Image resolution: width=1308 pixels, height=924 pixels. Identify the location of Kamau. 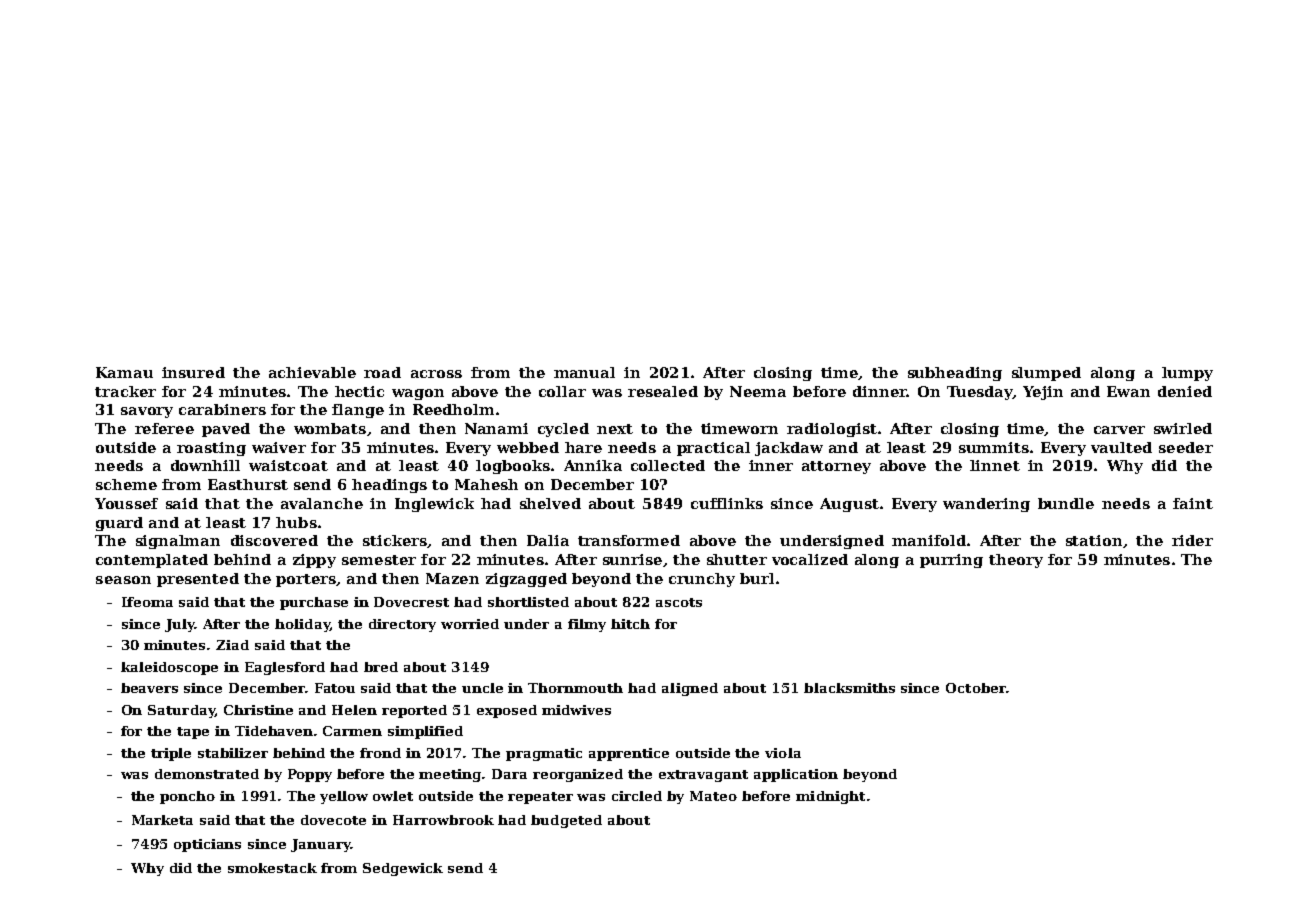
(124, 372).
